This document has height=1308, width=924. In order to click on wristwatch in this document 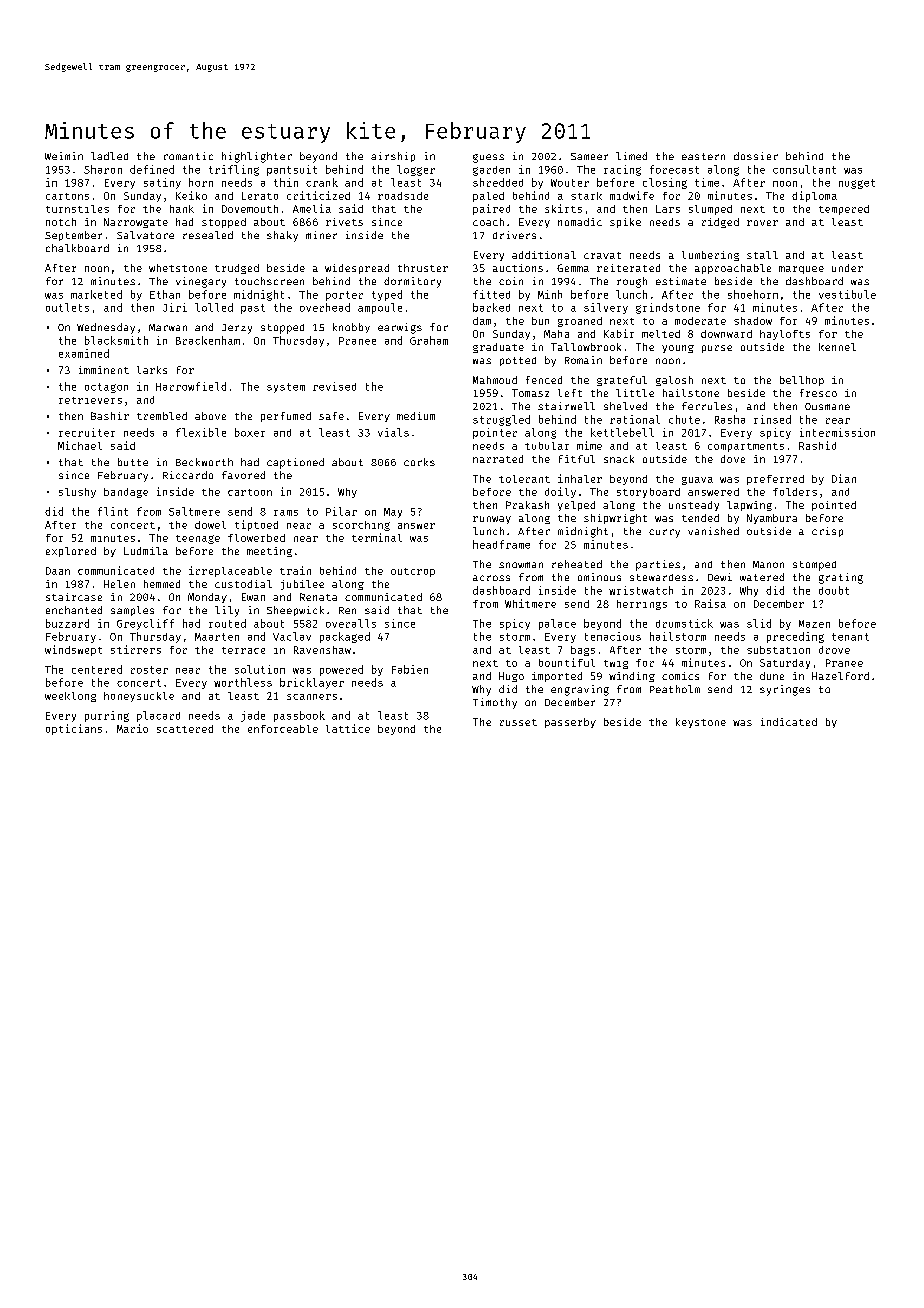, I will do `click(641, 590)`.
